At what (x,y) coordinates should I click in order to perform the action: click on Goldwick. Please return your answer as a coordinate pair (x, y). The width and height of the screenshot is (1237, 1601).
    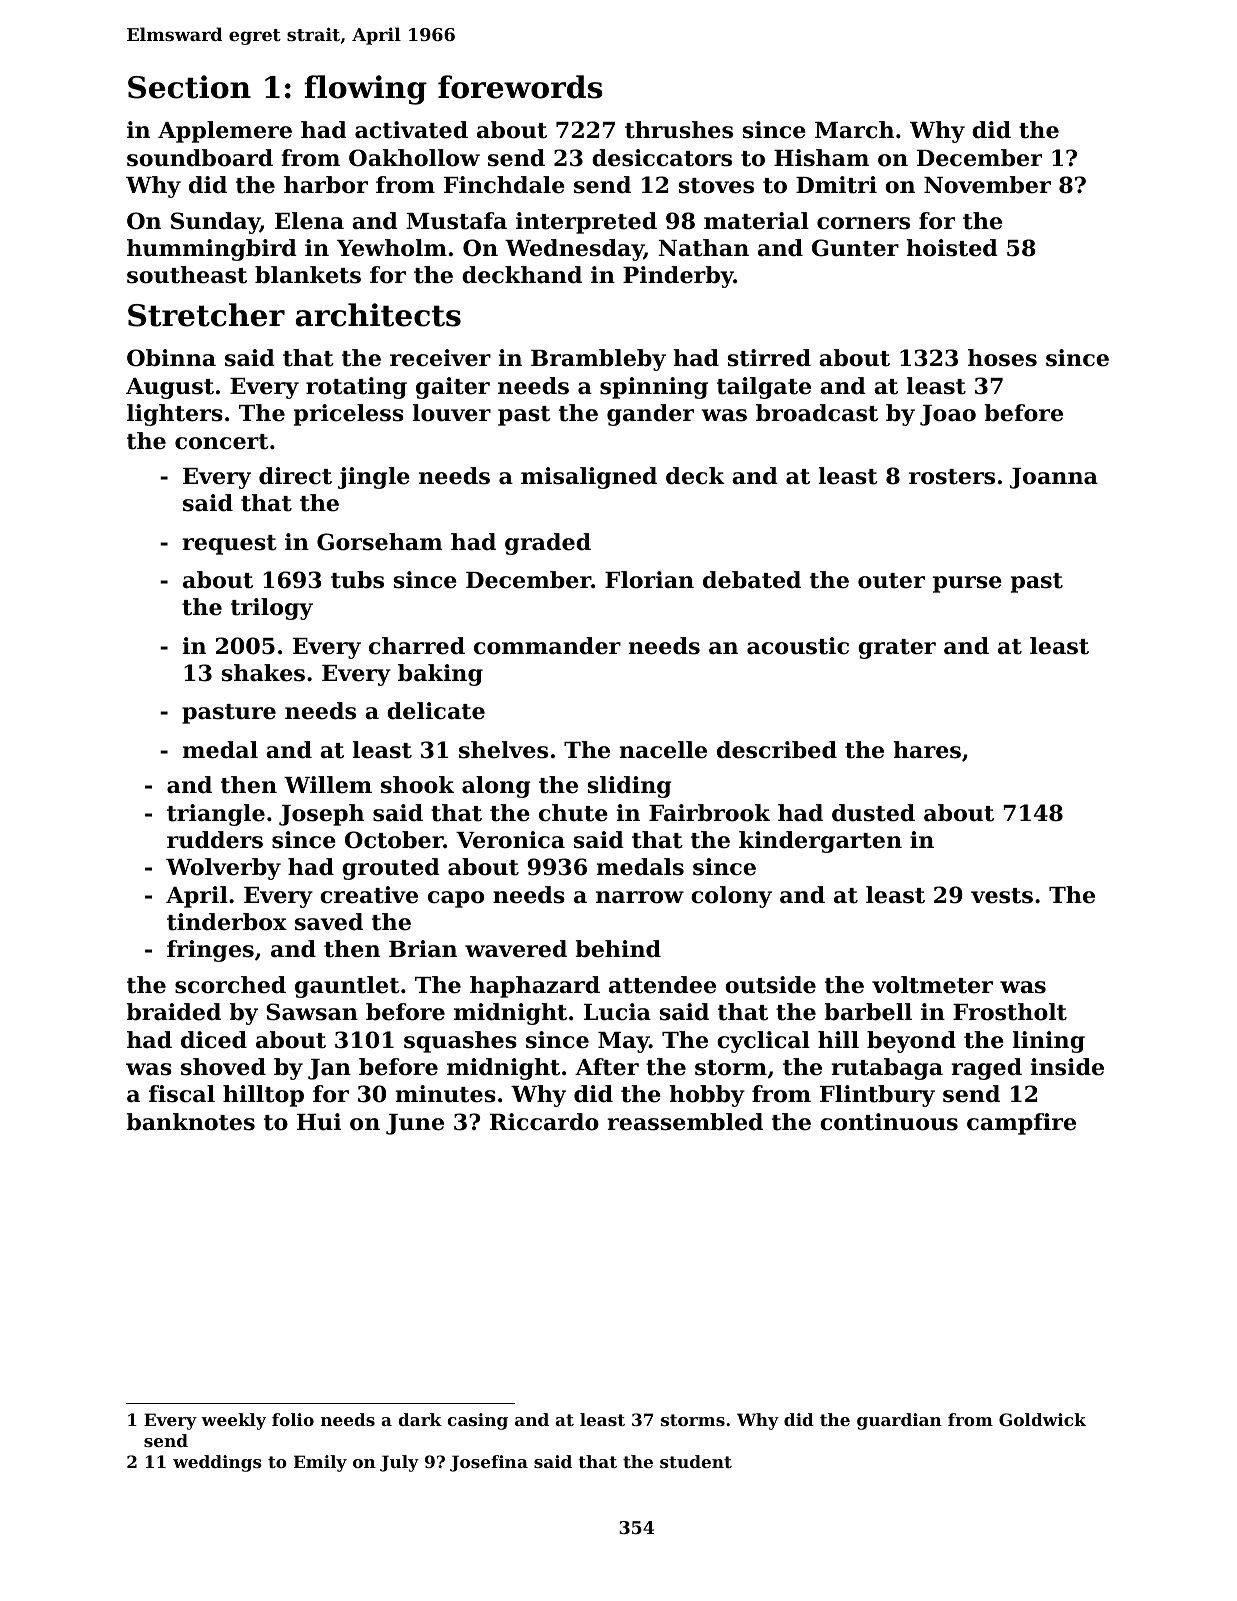
    Looking at the image, I should click on (1042, 1419).
